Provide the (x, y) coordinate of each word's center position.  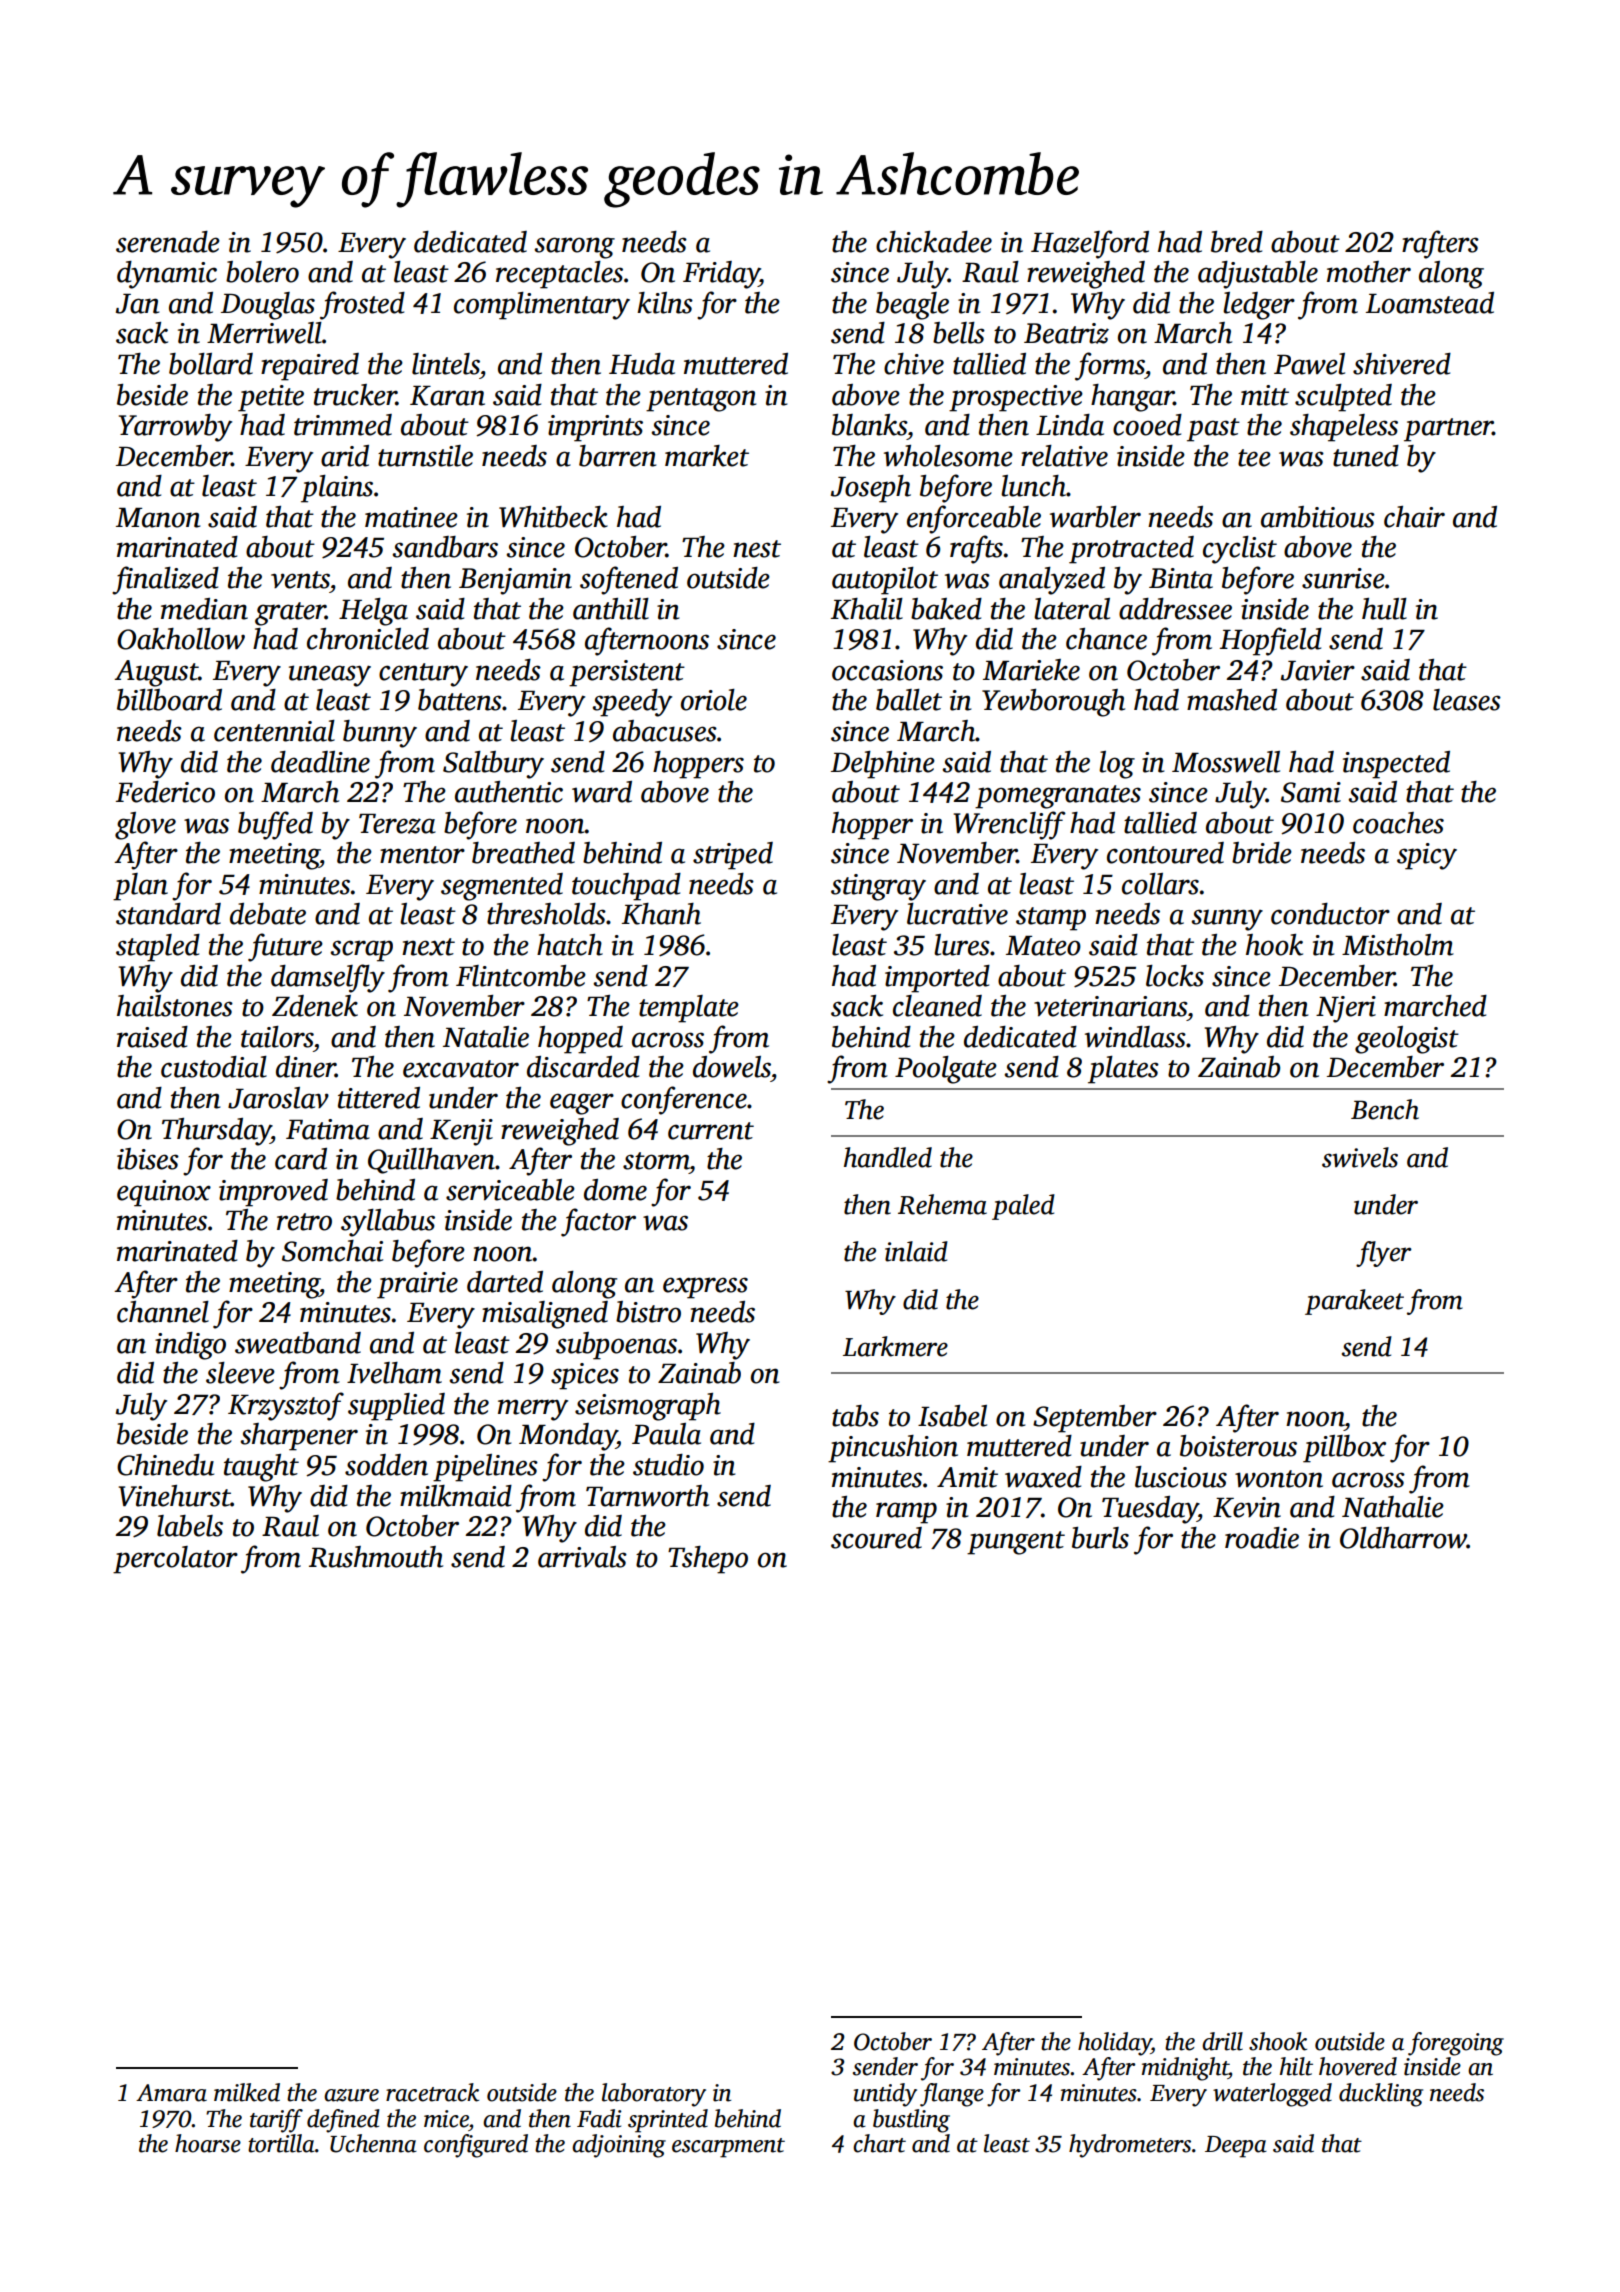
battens (460, 700)
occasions (887, 670)
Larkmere (895, 1346)
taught (261, 1468)
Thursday (216, 1132)
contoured (1165, 853)
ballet (909, 700)
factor (598, 1222)
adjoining (619, 2146)
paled (1023, 1207)
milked (247, 2092)
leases (1467, 700)
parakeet (1354, 1302)
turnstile (425, 456)
